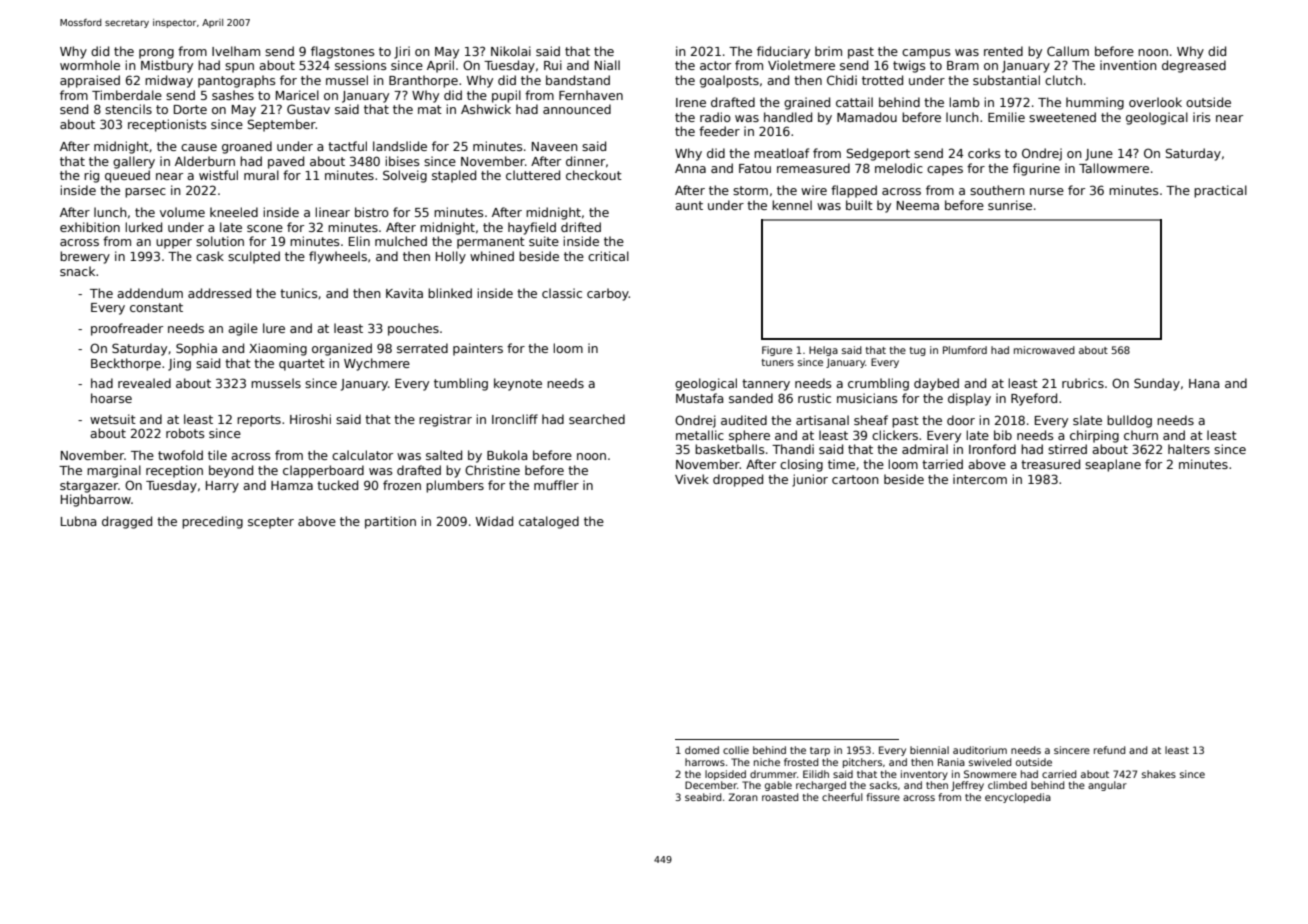 Image resolution: width=1308 pixels, height=924 pixels. What do you see at coordinates (1113, 465) in the screenshot?
I see `seaplane` at bounding box center [1113, 465].
